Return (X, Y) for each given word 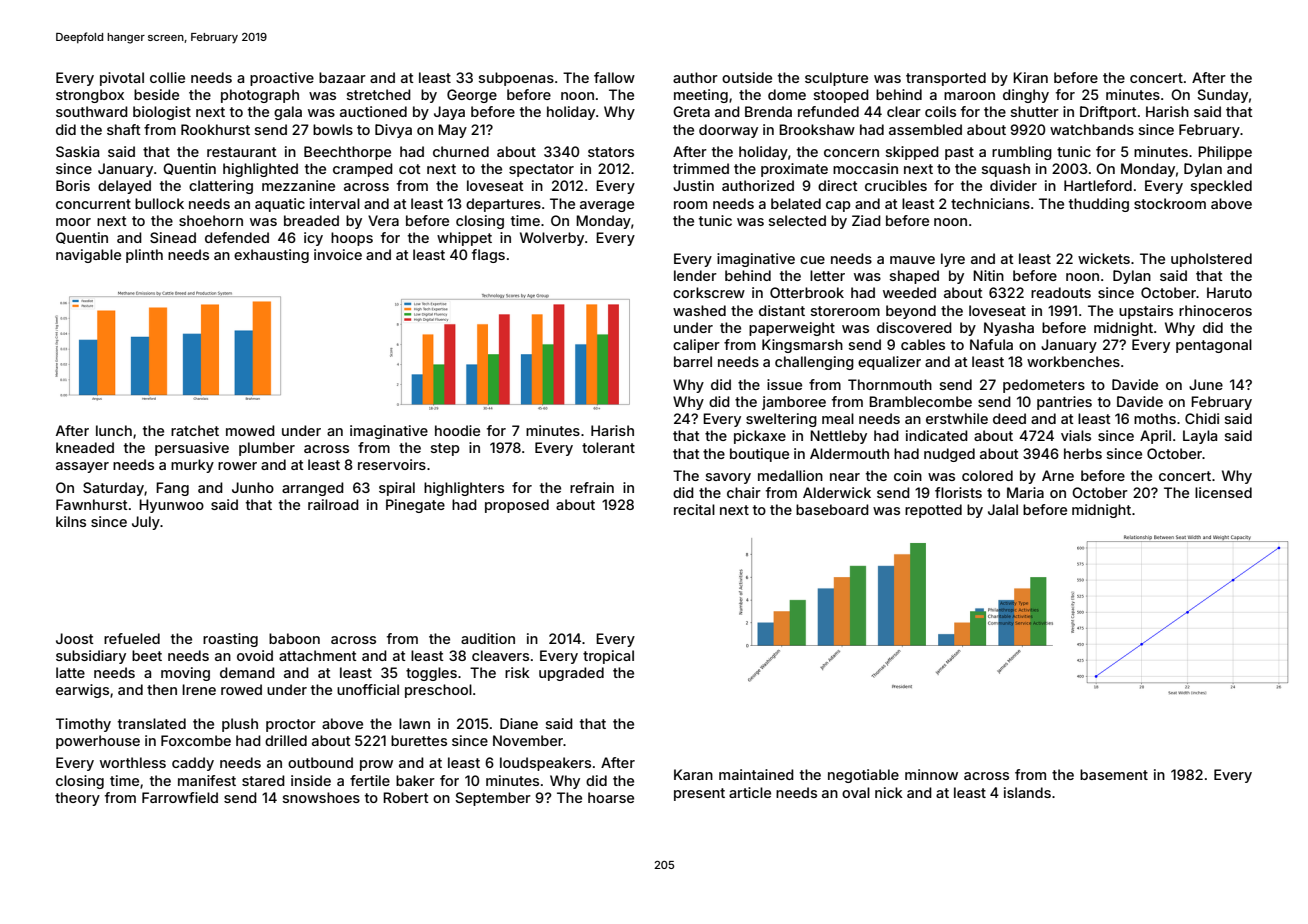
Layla (1200, 437)
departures (503, 205)
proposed (517, 506)
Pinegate (415, 506)
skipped (912, 153)
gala (288, 113)
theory (77, 799)
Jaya (449, 113)
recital (694, 509)
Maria (1025, 492)
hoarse (611, 797)
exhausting (271, 256)
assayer (82, 467)
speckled (1221, 187)
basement (1114, 774)
